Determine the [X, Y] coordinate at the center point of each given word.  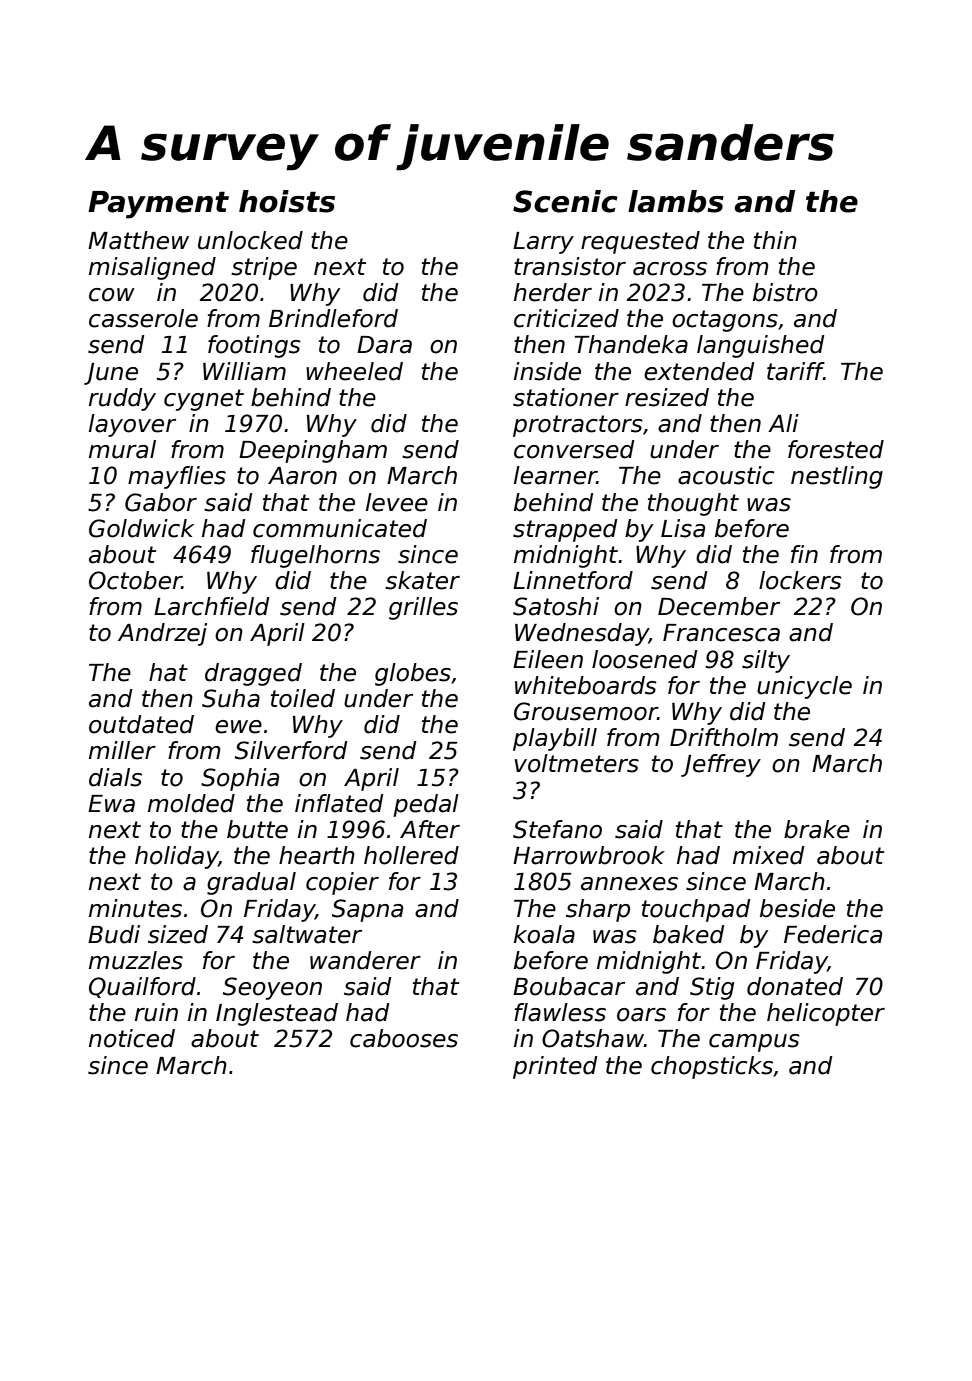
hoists [287, 201]
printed [555, 1067]
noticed [132, 1038]
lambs [676, 201]
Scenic [565, 201]
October [135, 580]
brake [817, 829]
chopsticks [712, 1067]
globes [413, 674]
